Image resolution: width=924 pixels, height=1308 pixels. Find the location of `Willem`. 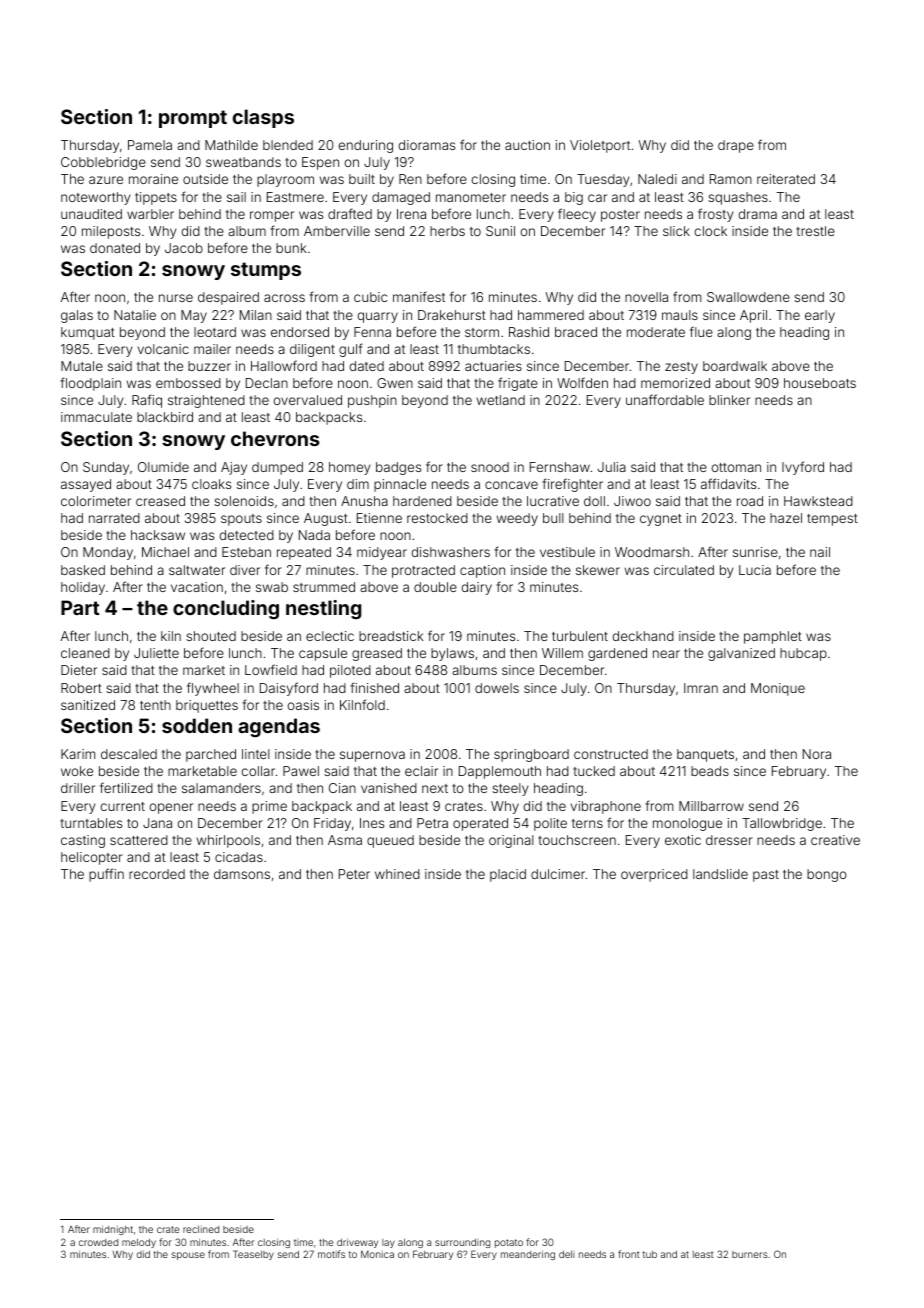

Willem is located at coordinates (562, 653).
